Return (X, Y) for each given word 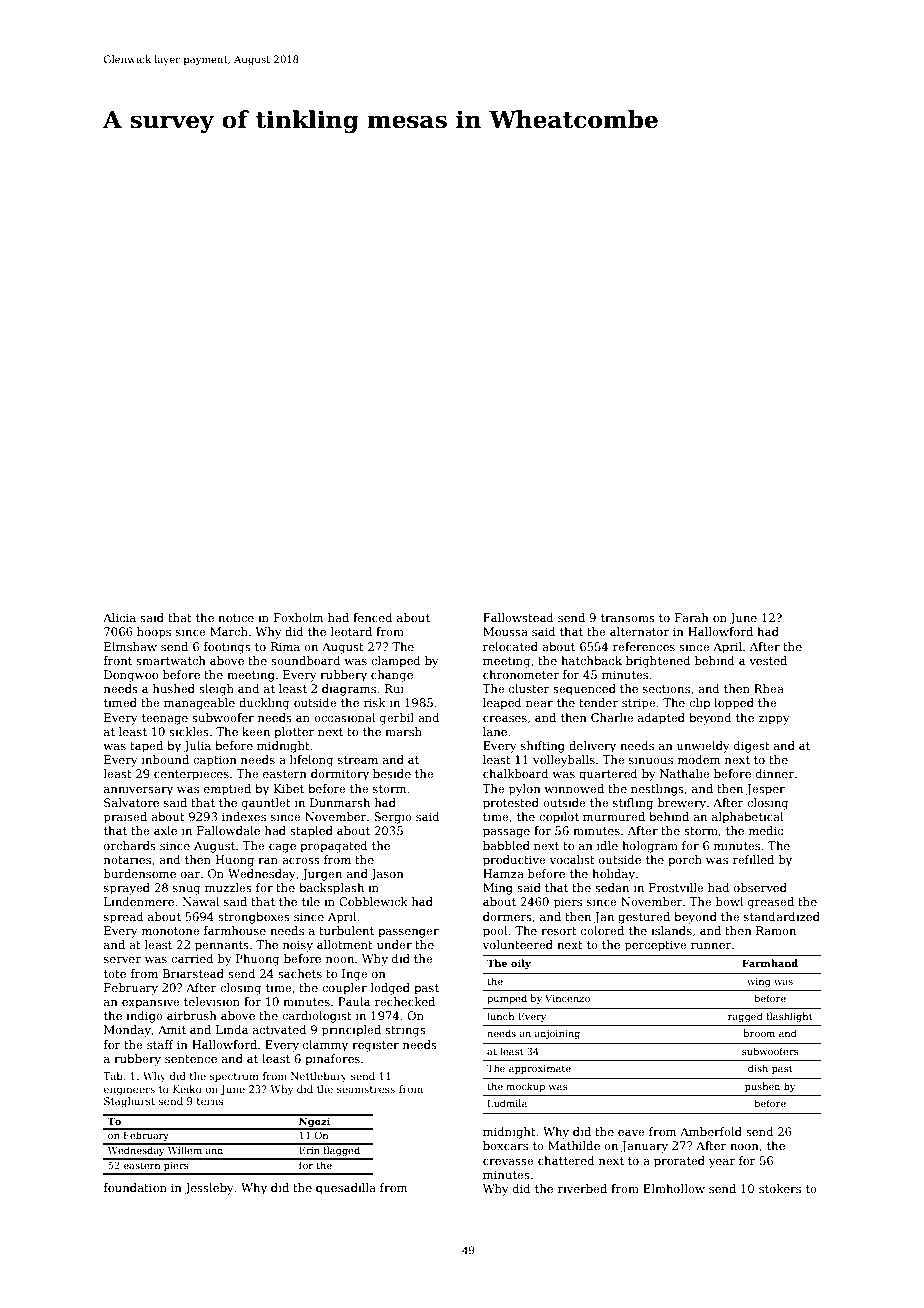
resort (559, 931)
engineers (129, 1090)
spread (124, 918)
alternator (639, 631)
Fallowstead (518, 617)
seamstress (366, 1089)
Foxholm (298, 617)
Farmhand (770, 963)
